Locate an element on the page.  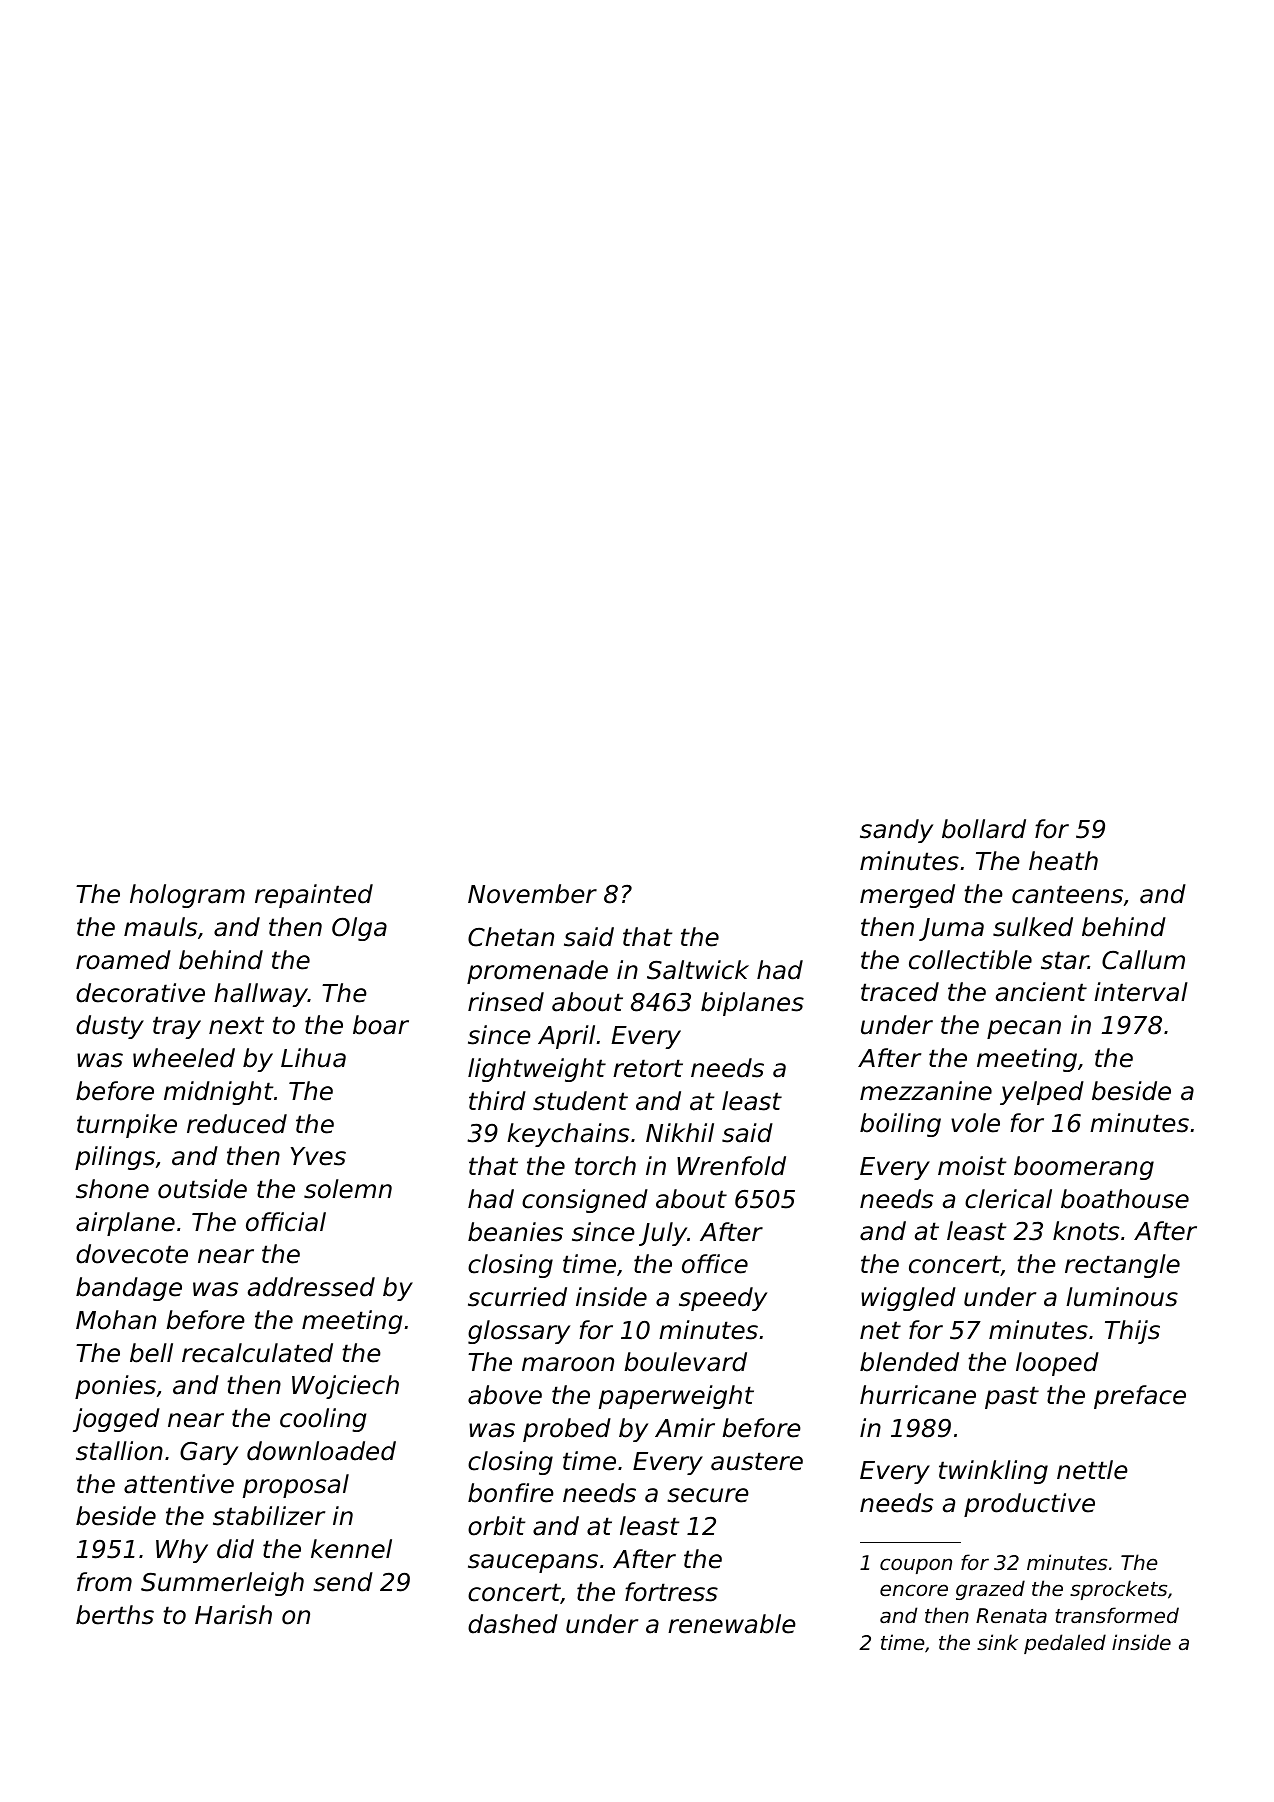
yelped is located at coordinates (1042, 1093).
